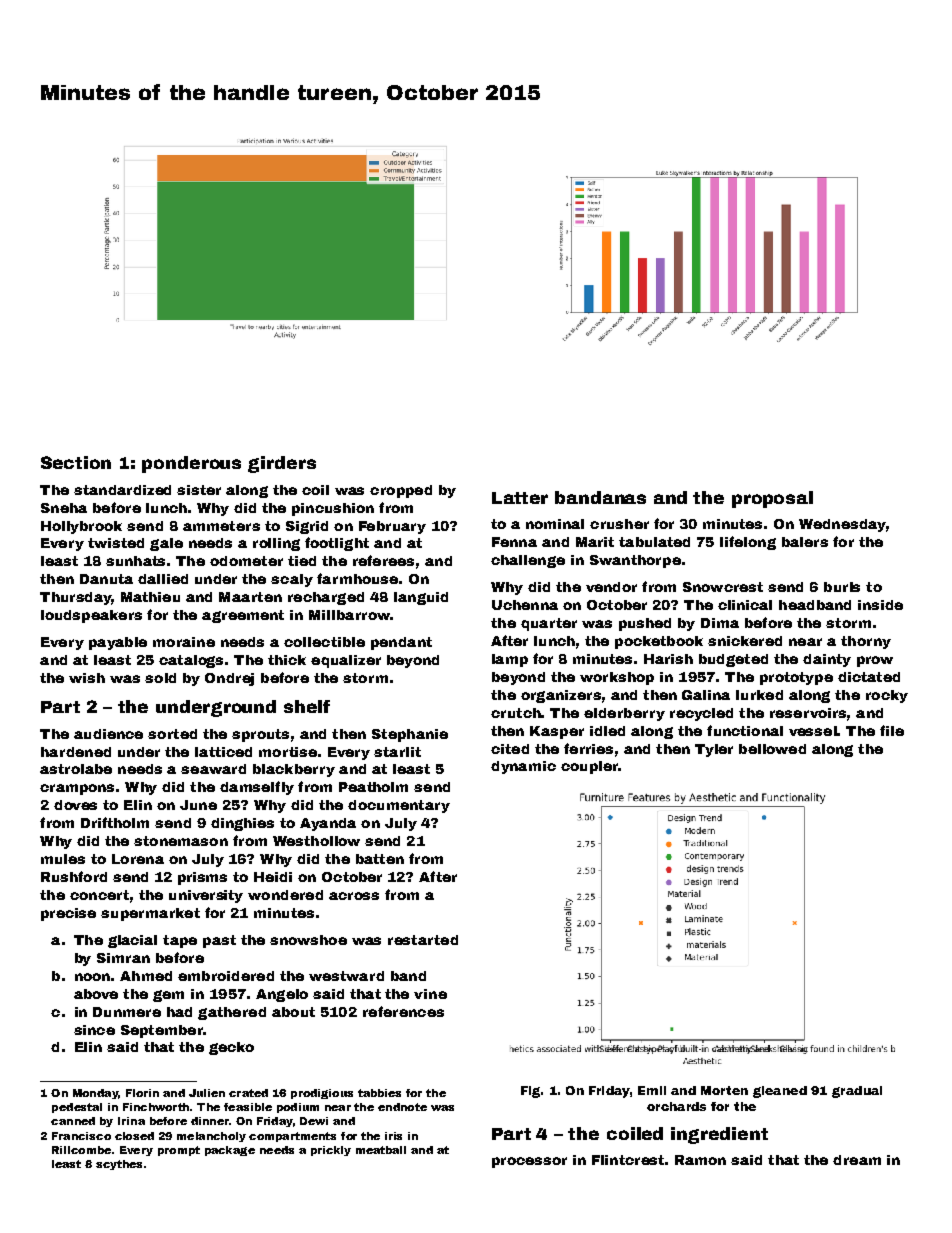 This screenshot has height=1233, width=952. What do you see at coordinates (520, 498) in the screenshot?
I see `Latter` at bounding box center [520, 498].
